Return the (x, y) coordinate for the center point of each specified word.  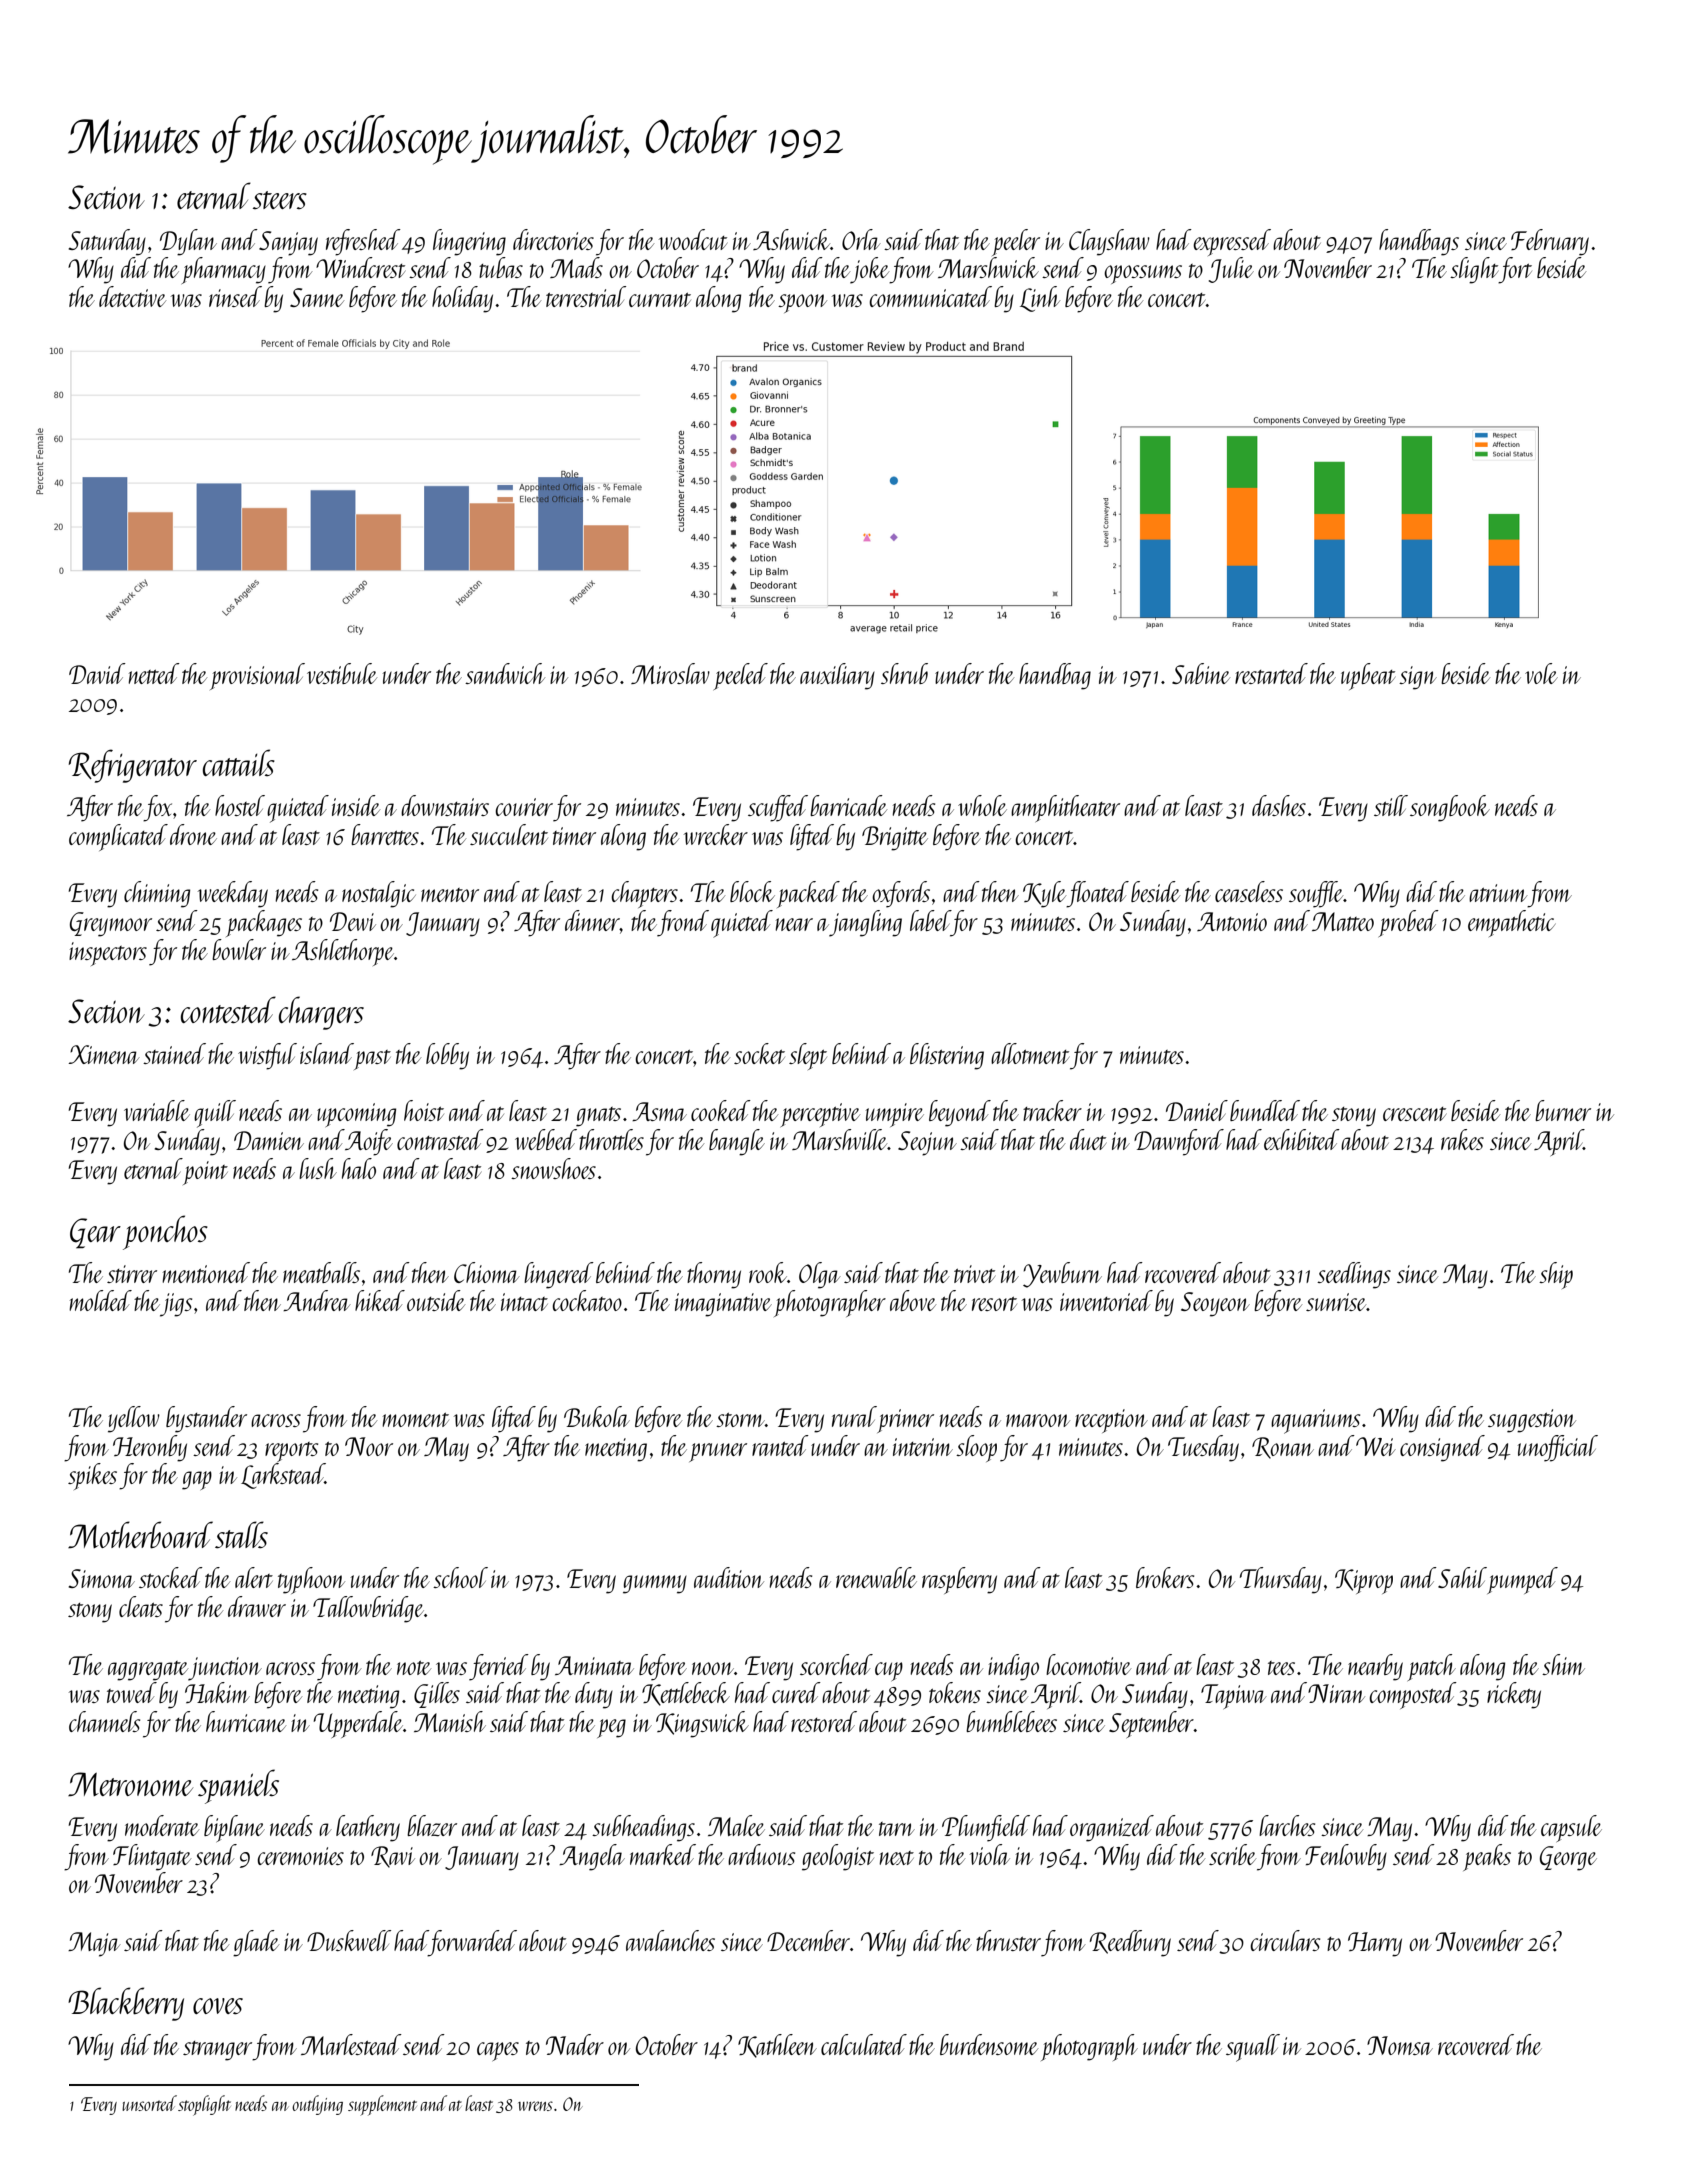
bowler (239, 949)
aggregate (148, 1671)
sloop (976, 1448)
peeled (741, 676)
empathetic (1511, 923)
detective (132, 296)
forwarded (473, 1943)
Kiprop (1364, 1581)
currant (660, 300)
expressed (1232, 242)
